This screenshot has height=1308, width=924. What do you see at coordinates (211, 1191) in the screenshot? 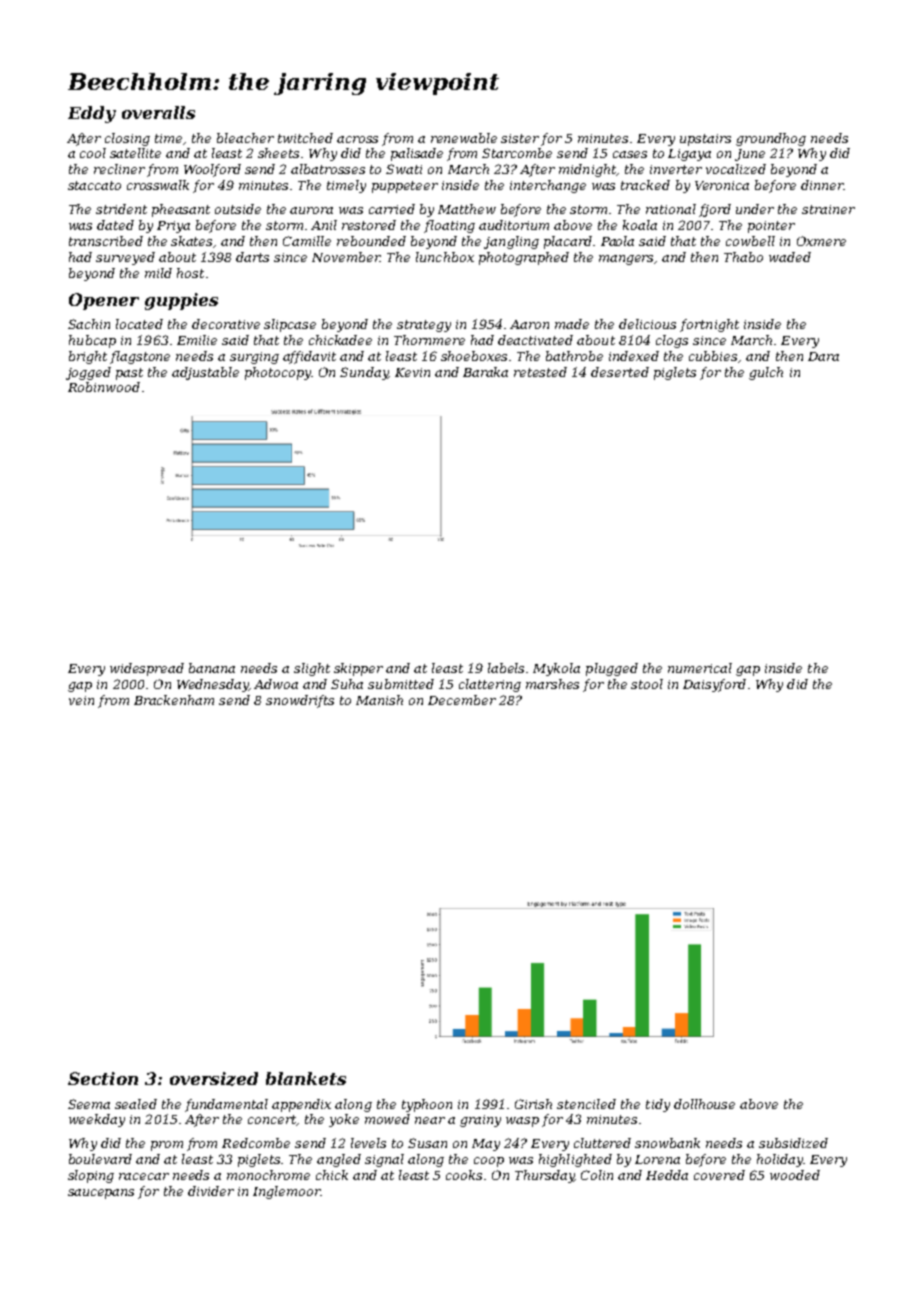
I see `divider` at bounding box center [211, 1191].
